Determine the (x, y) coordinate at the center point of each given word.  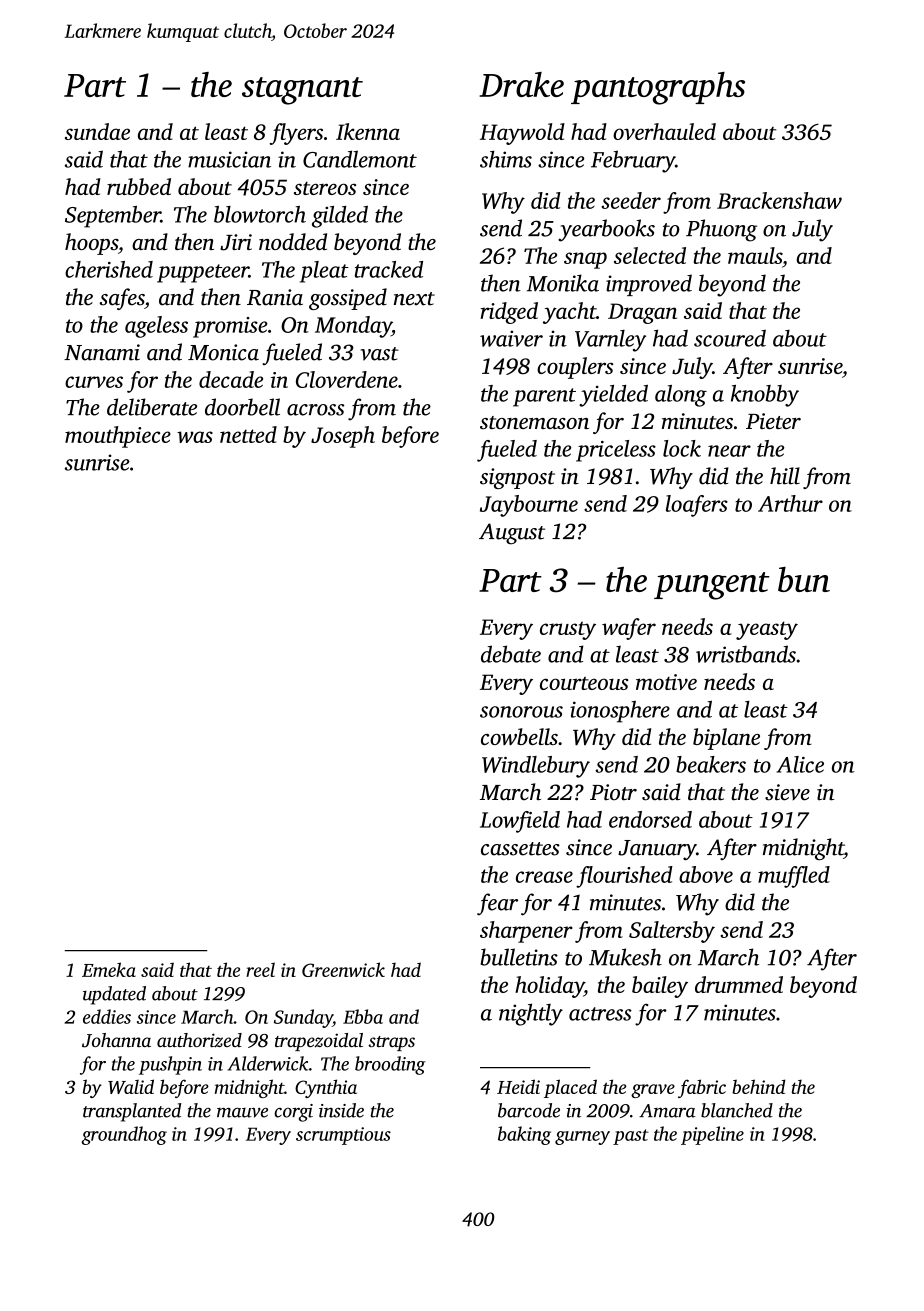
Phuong (721, 230)
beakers (711, 764)
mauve (242, 1112)
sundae (97, 131)
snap (585, 260)
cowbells (519, 736)
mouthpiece (118, 437)
